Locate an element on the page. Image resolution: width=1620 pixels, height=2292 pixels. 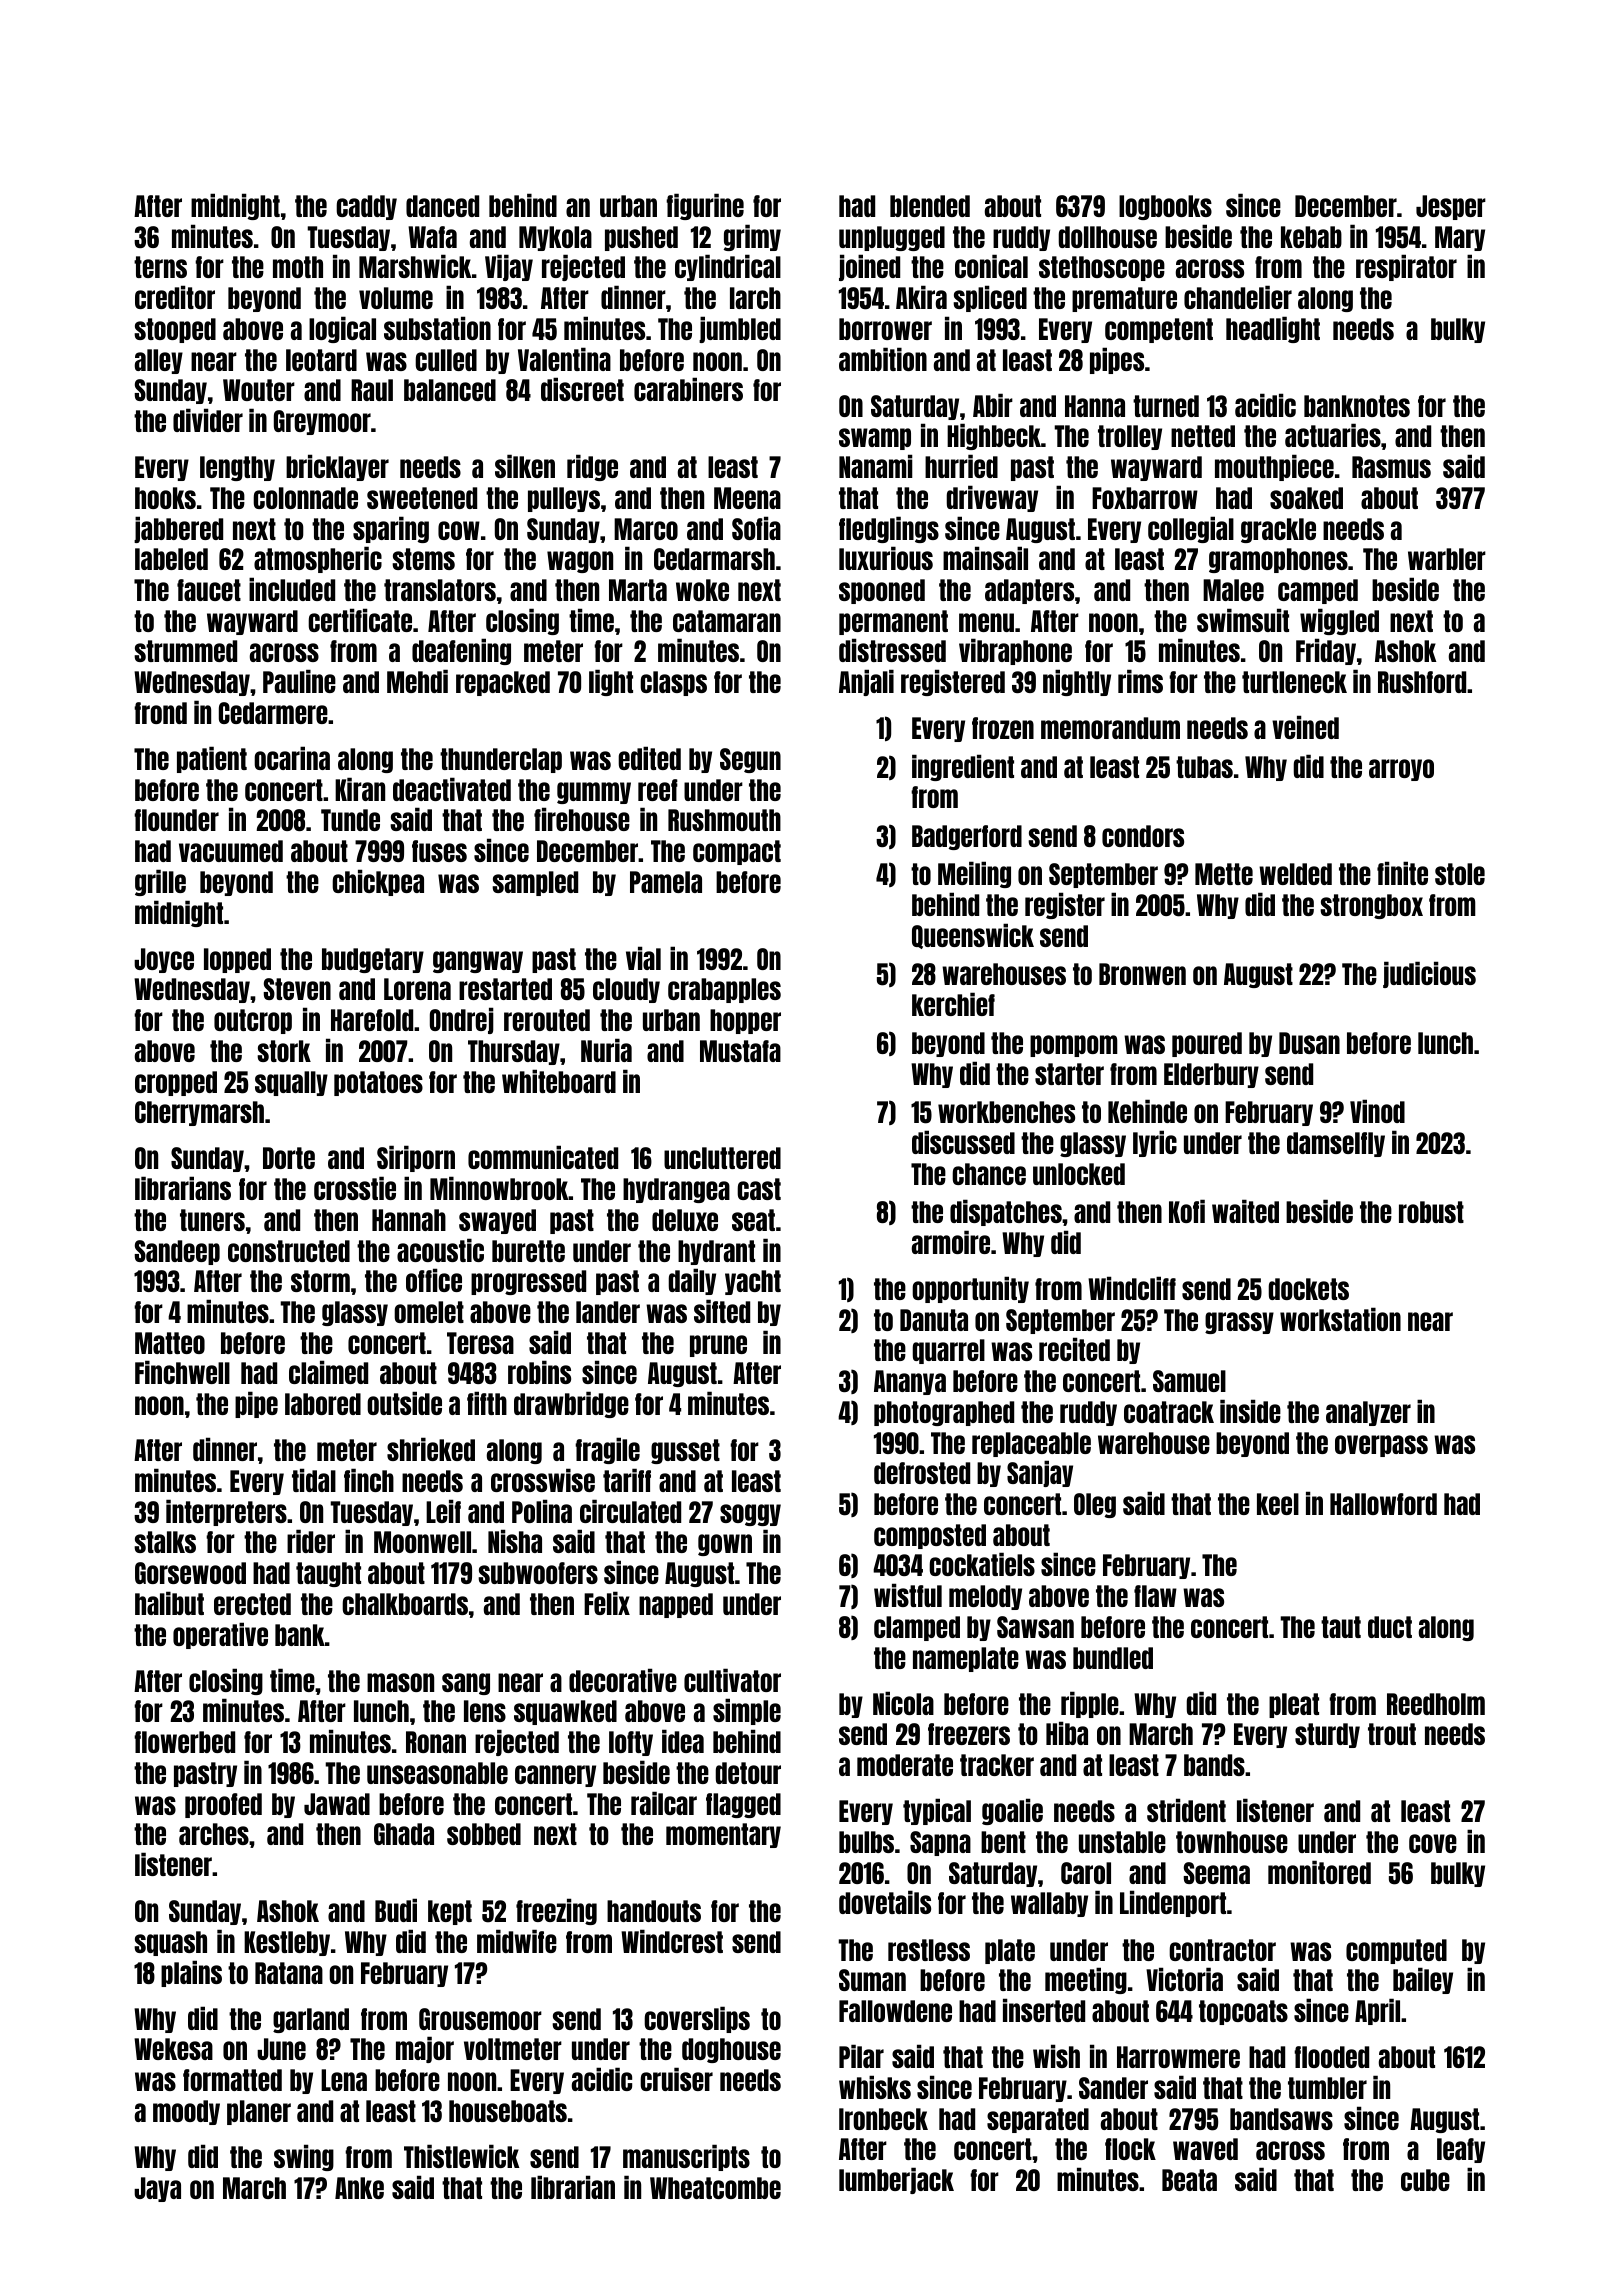
arches is located at coordinates (214, 1834).
